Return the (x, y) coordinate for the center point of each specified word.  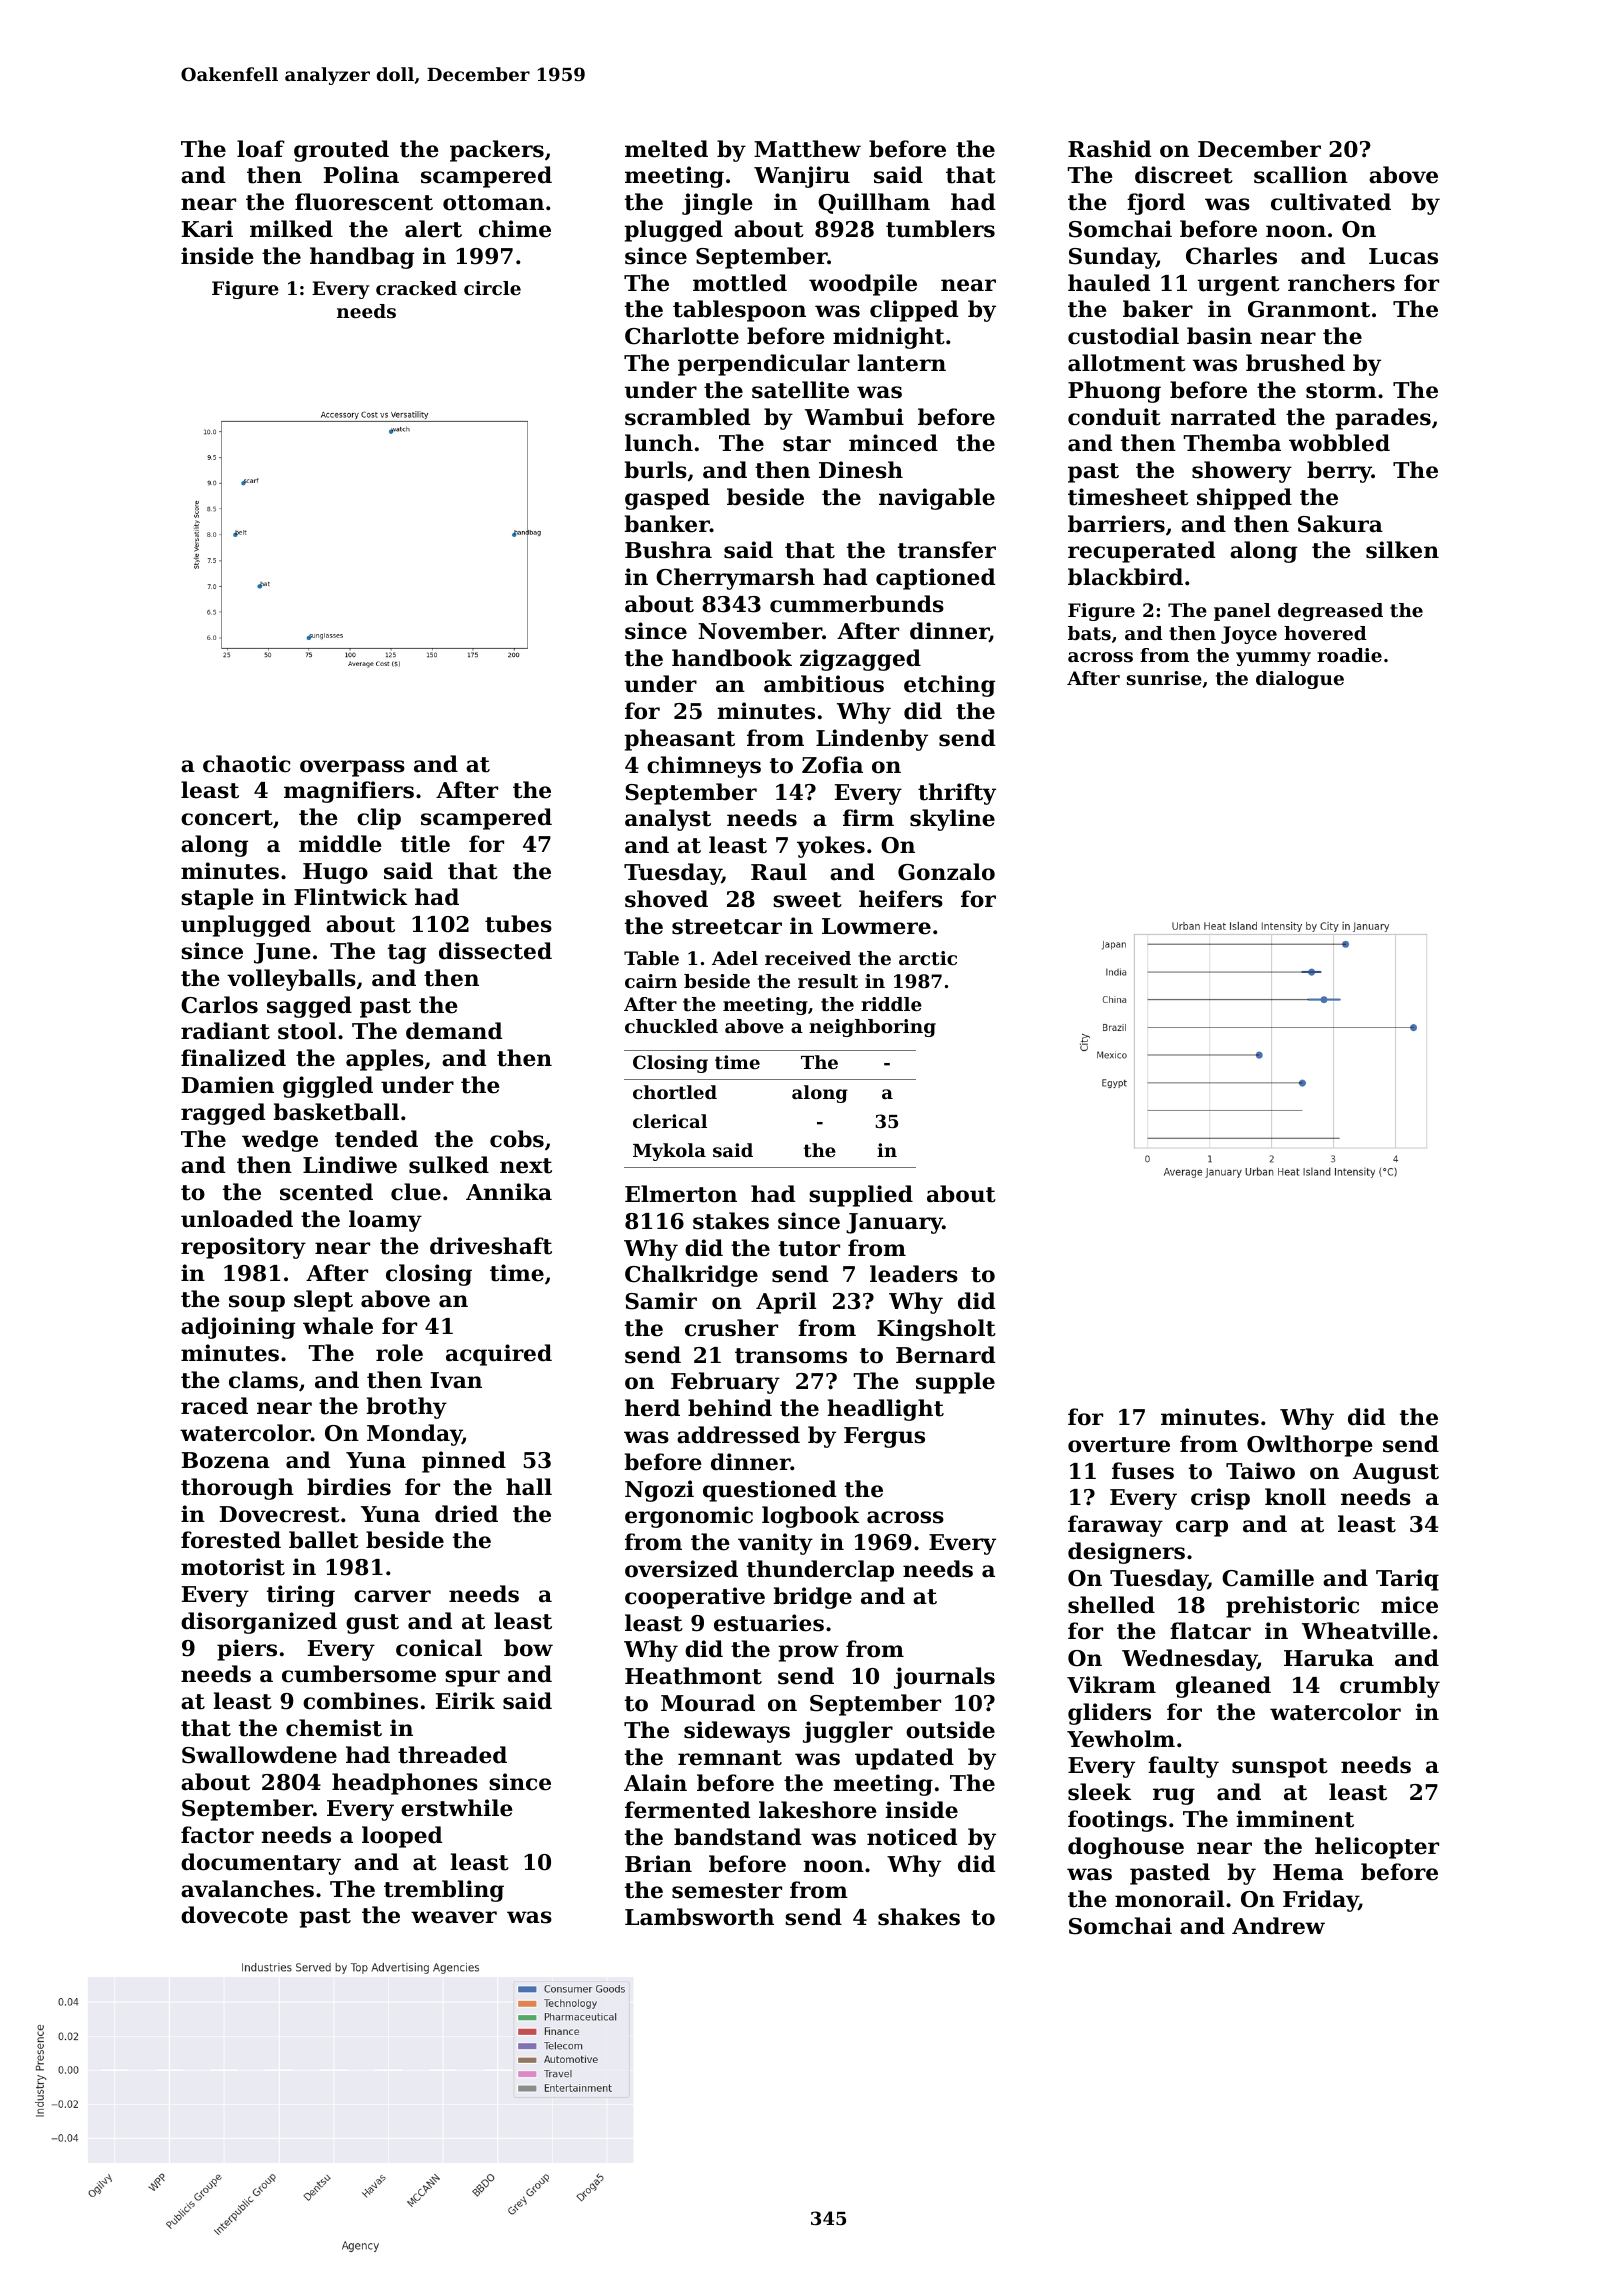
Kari (207, 229)
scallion (1301, 175)
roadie (1349, 655)
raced (214, 1406)
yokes (831, 847)
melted (666, 149)
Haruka (1329, 1658)
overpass (352, 768)
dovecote (234, 1915)
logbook (810, 1517)
